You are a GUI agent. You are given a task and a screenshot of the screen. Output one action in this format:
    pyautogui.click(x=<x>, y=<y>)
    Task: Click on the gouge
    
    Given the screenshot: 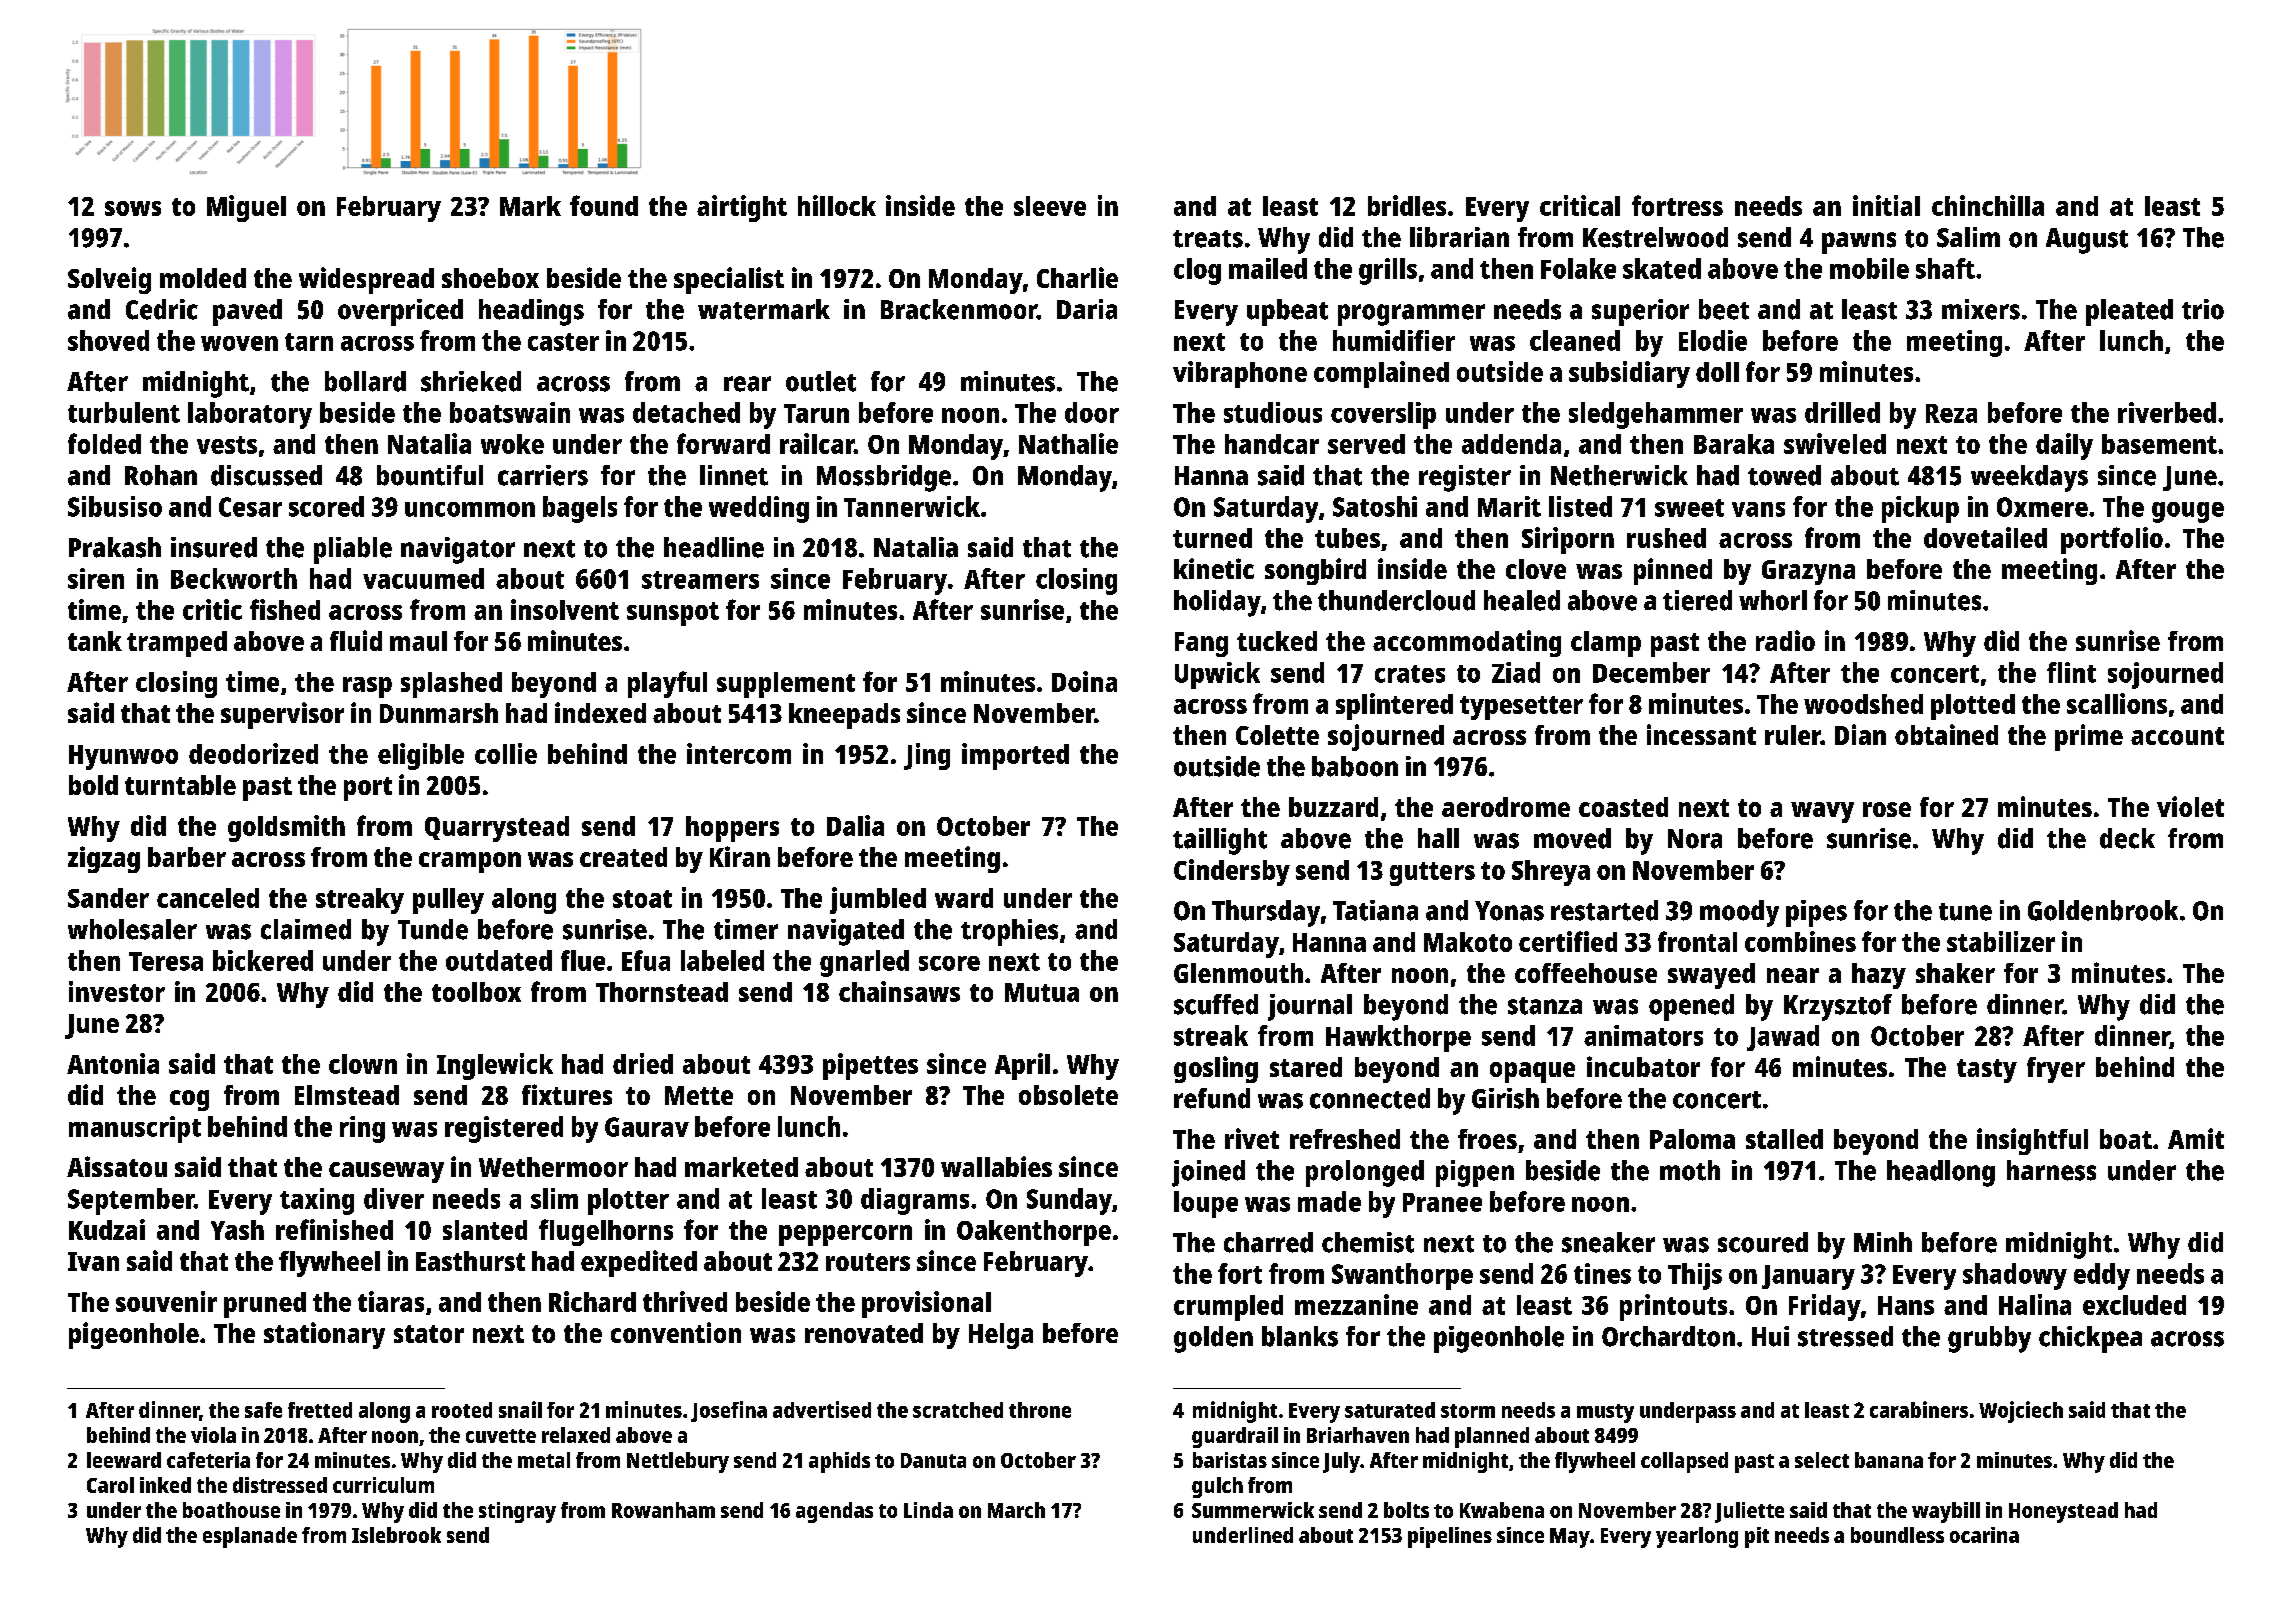 What is the action you would take?
    pyautogui.click(x=2188, y=512)
